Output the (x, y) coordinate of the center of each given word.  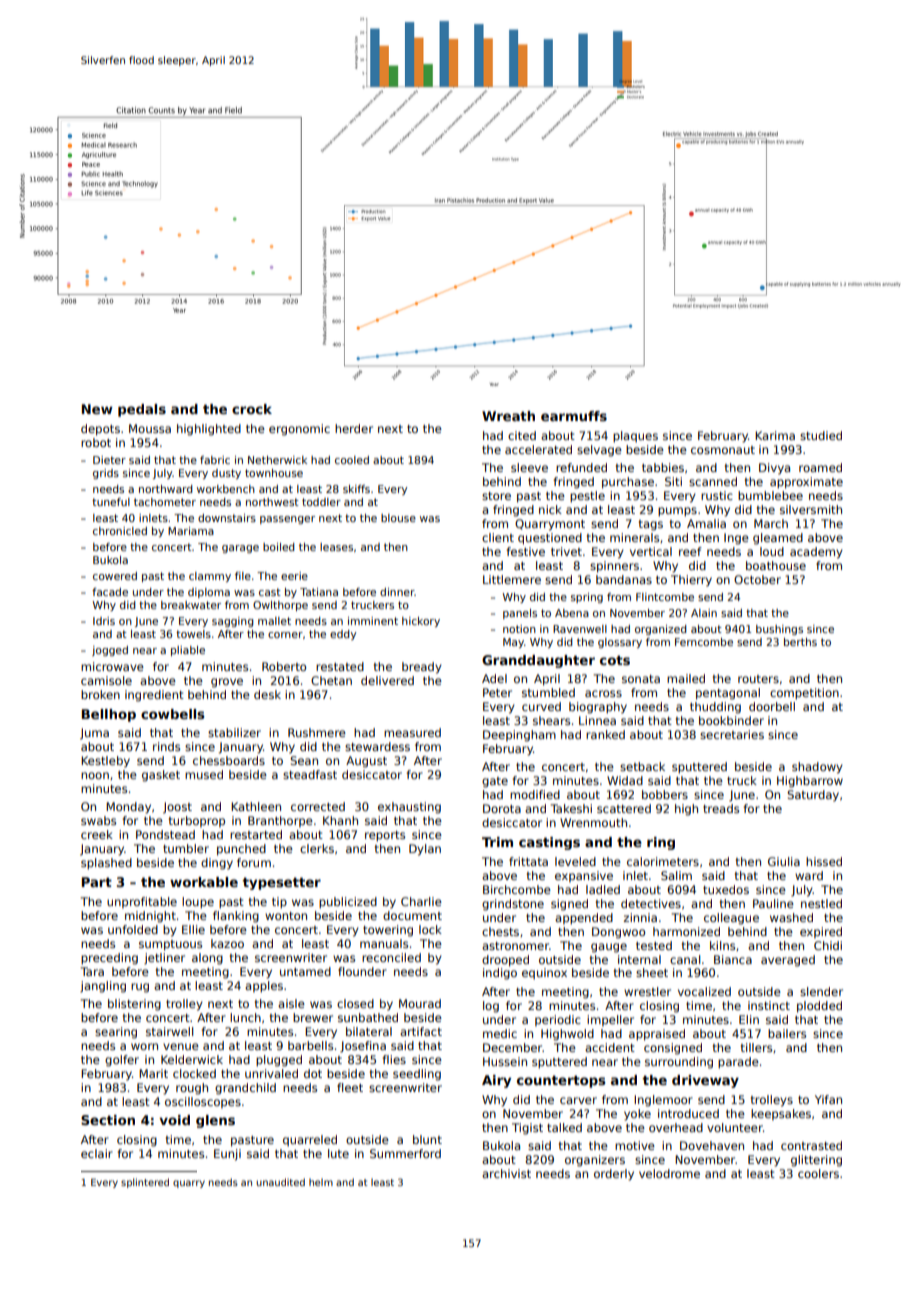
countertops (561, 1081)
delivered (387, 680)
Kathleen (256, 806)
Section (108, 1120)
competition (804, 694)
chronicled (120, 531)
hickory (421, 622)
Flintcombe (665, 597)
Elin (749, 1019)
